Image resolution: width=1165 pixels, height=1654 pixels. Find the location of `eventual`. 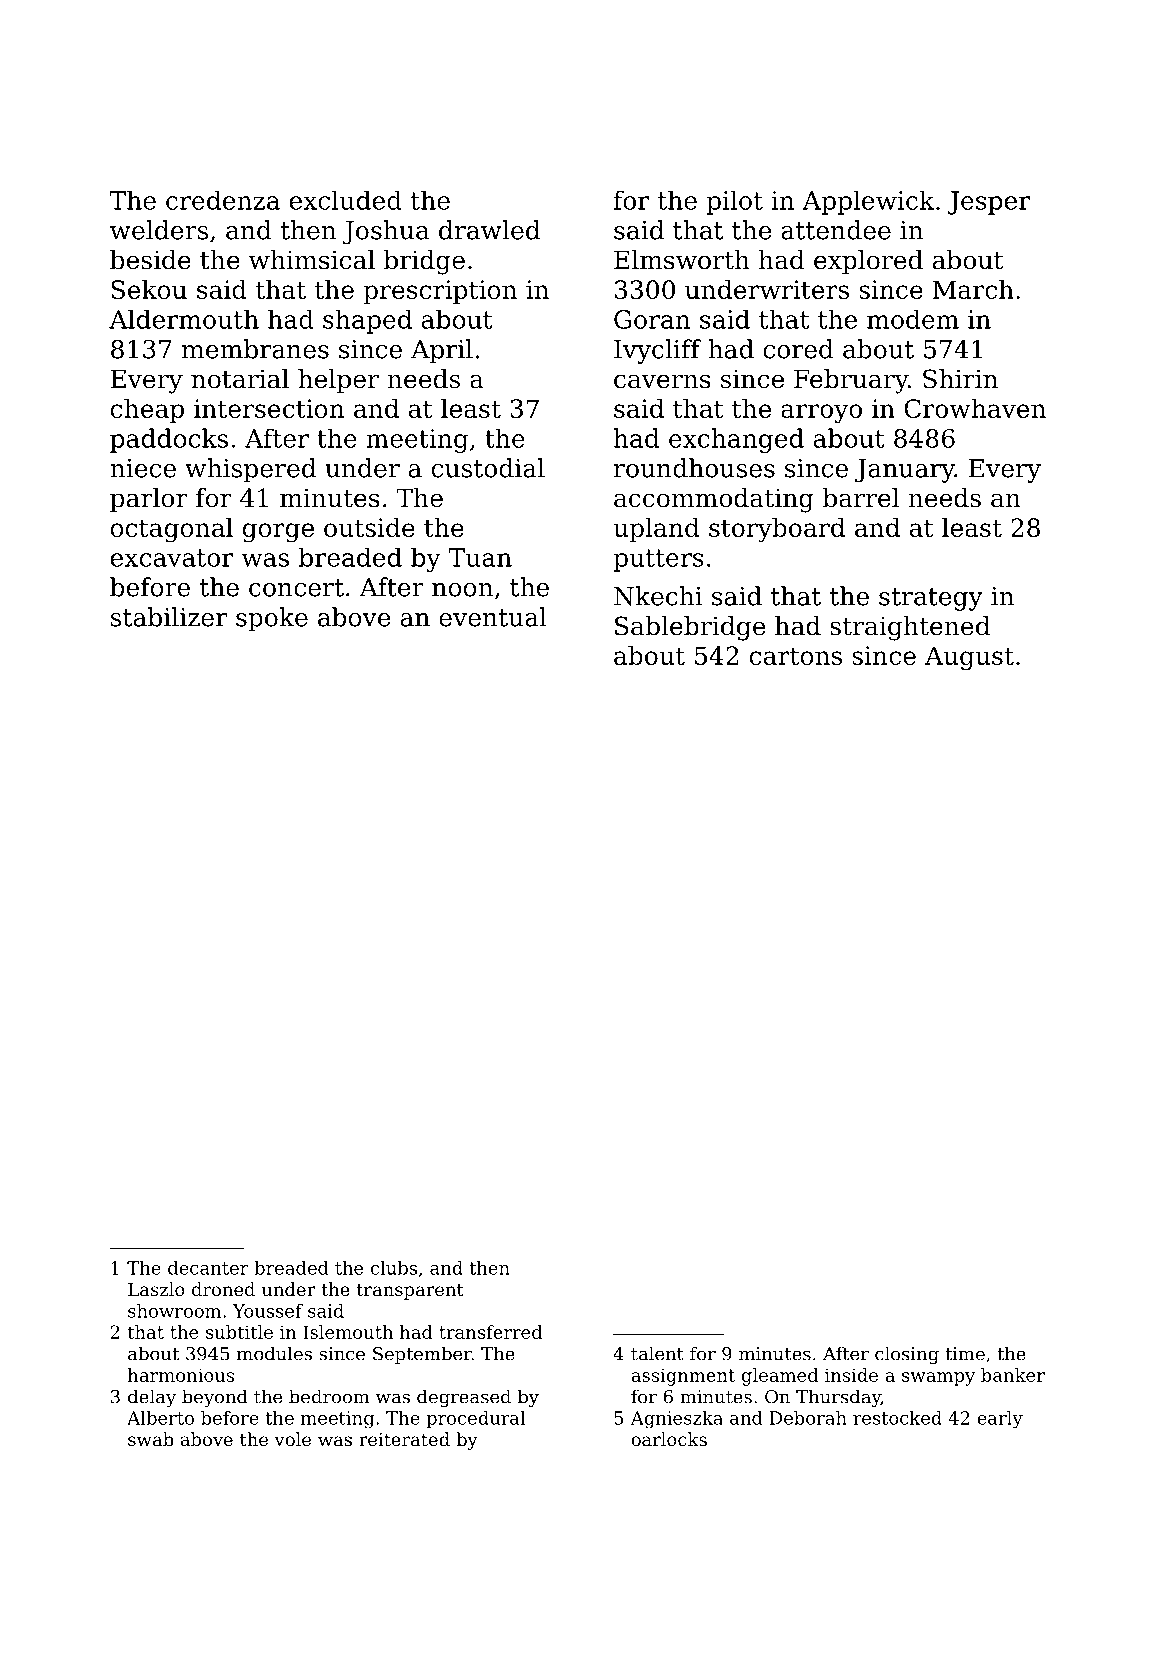

eventual is located at coordinates (493, 617).
